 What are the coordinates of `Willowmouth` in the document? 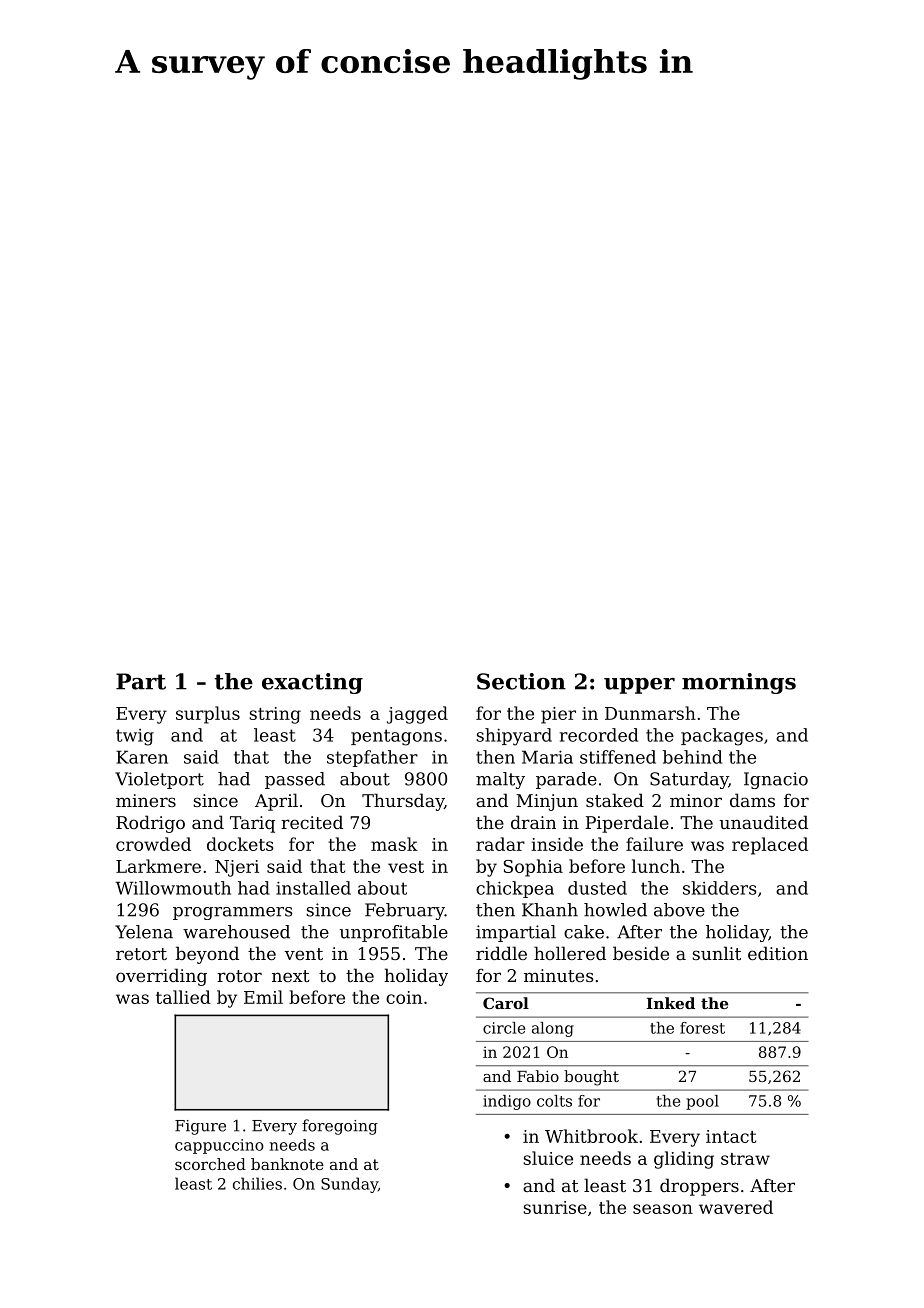 It's located at (173, 888).
